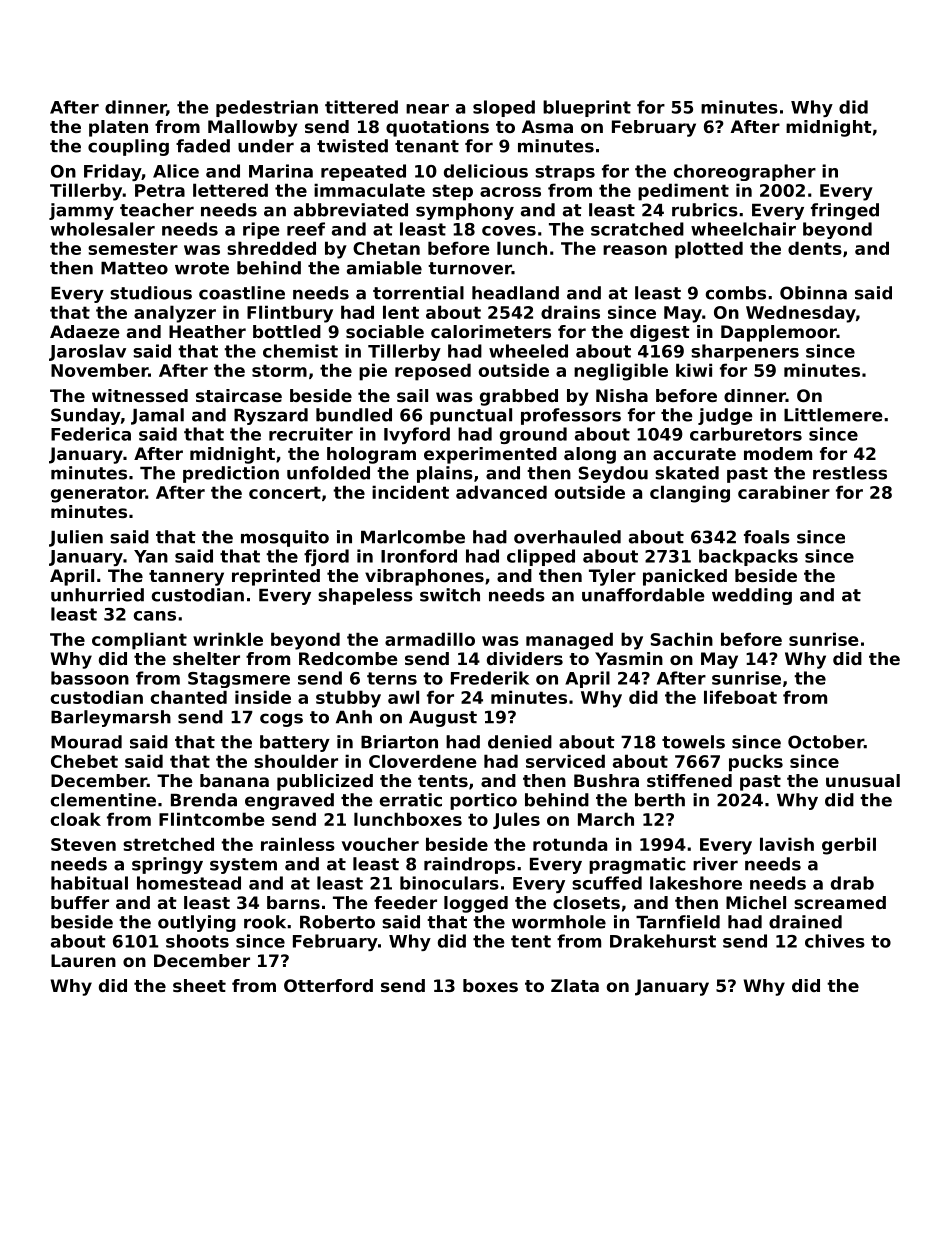 Image resolution: width=952 pixels, height=1233 pixels. Describe the element at coordinates (826, 742) in the image. I see `October` at that location.
